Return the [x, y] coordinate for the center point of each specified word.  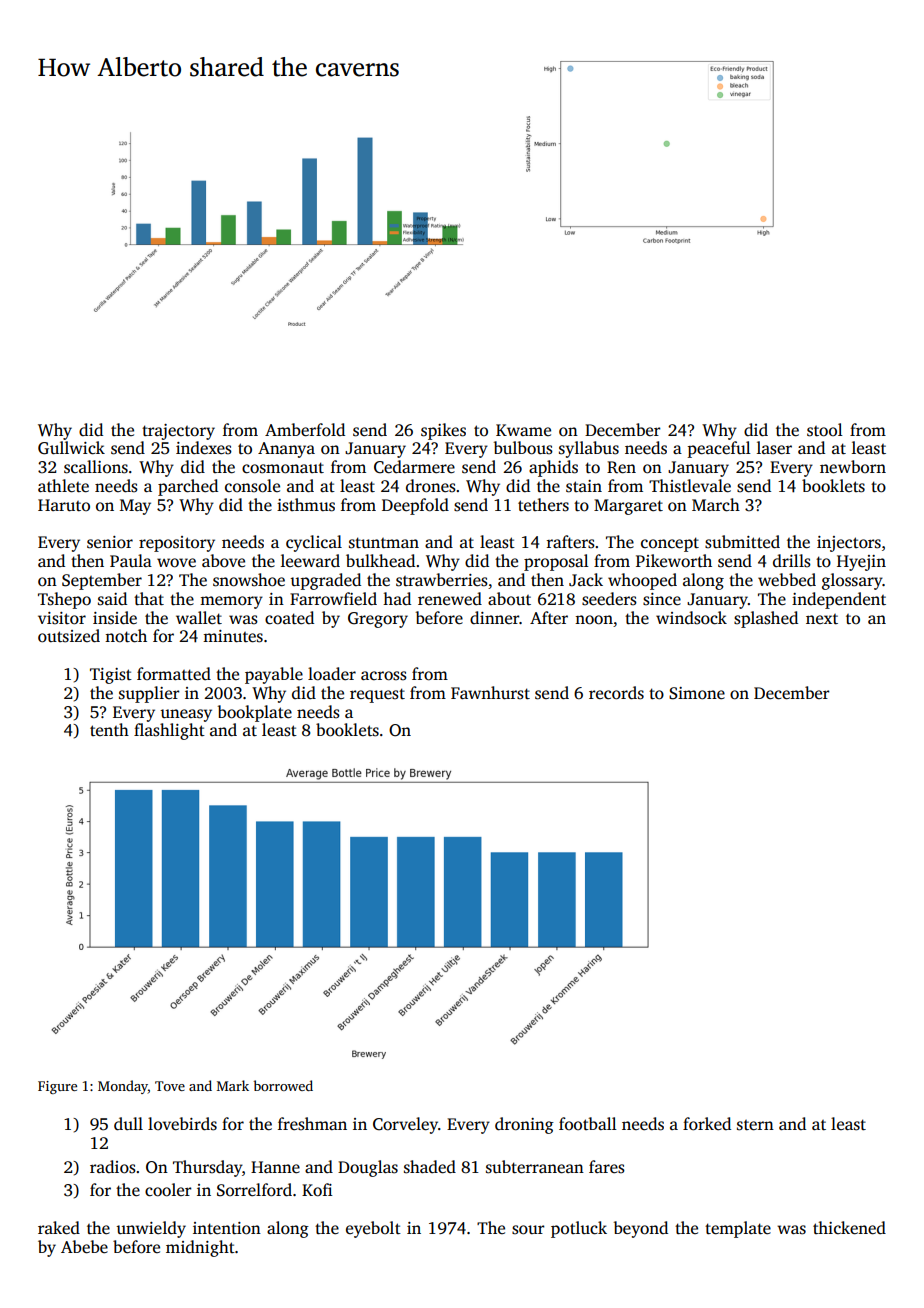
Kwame [523, 430]
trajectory [178, 432]
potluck [579, 1229]
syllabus [589, 449]
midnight [200, 1248]
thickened [849, 1228]
